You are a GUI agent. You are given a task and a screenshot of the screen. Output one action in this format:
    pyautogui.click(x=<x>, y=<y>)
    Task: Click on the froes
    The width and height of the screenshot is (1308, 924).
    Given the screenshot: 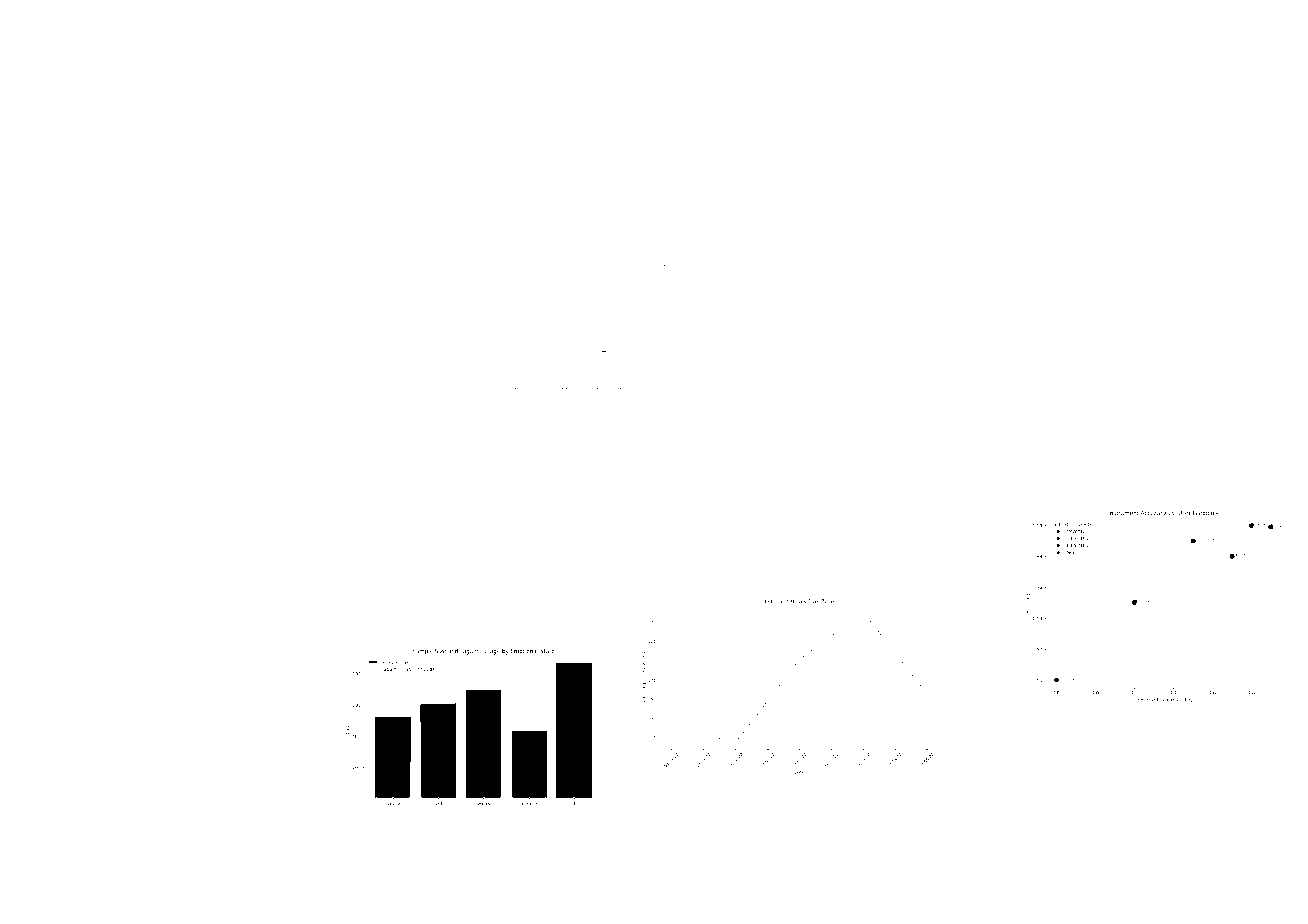 What is the action you would take?
    pyautogui.click(x=1161, y=341)
